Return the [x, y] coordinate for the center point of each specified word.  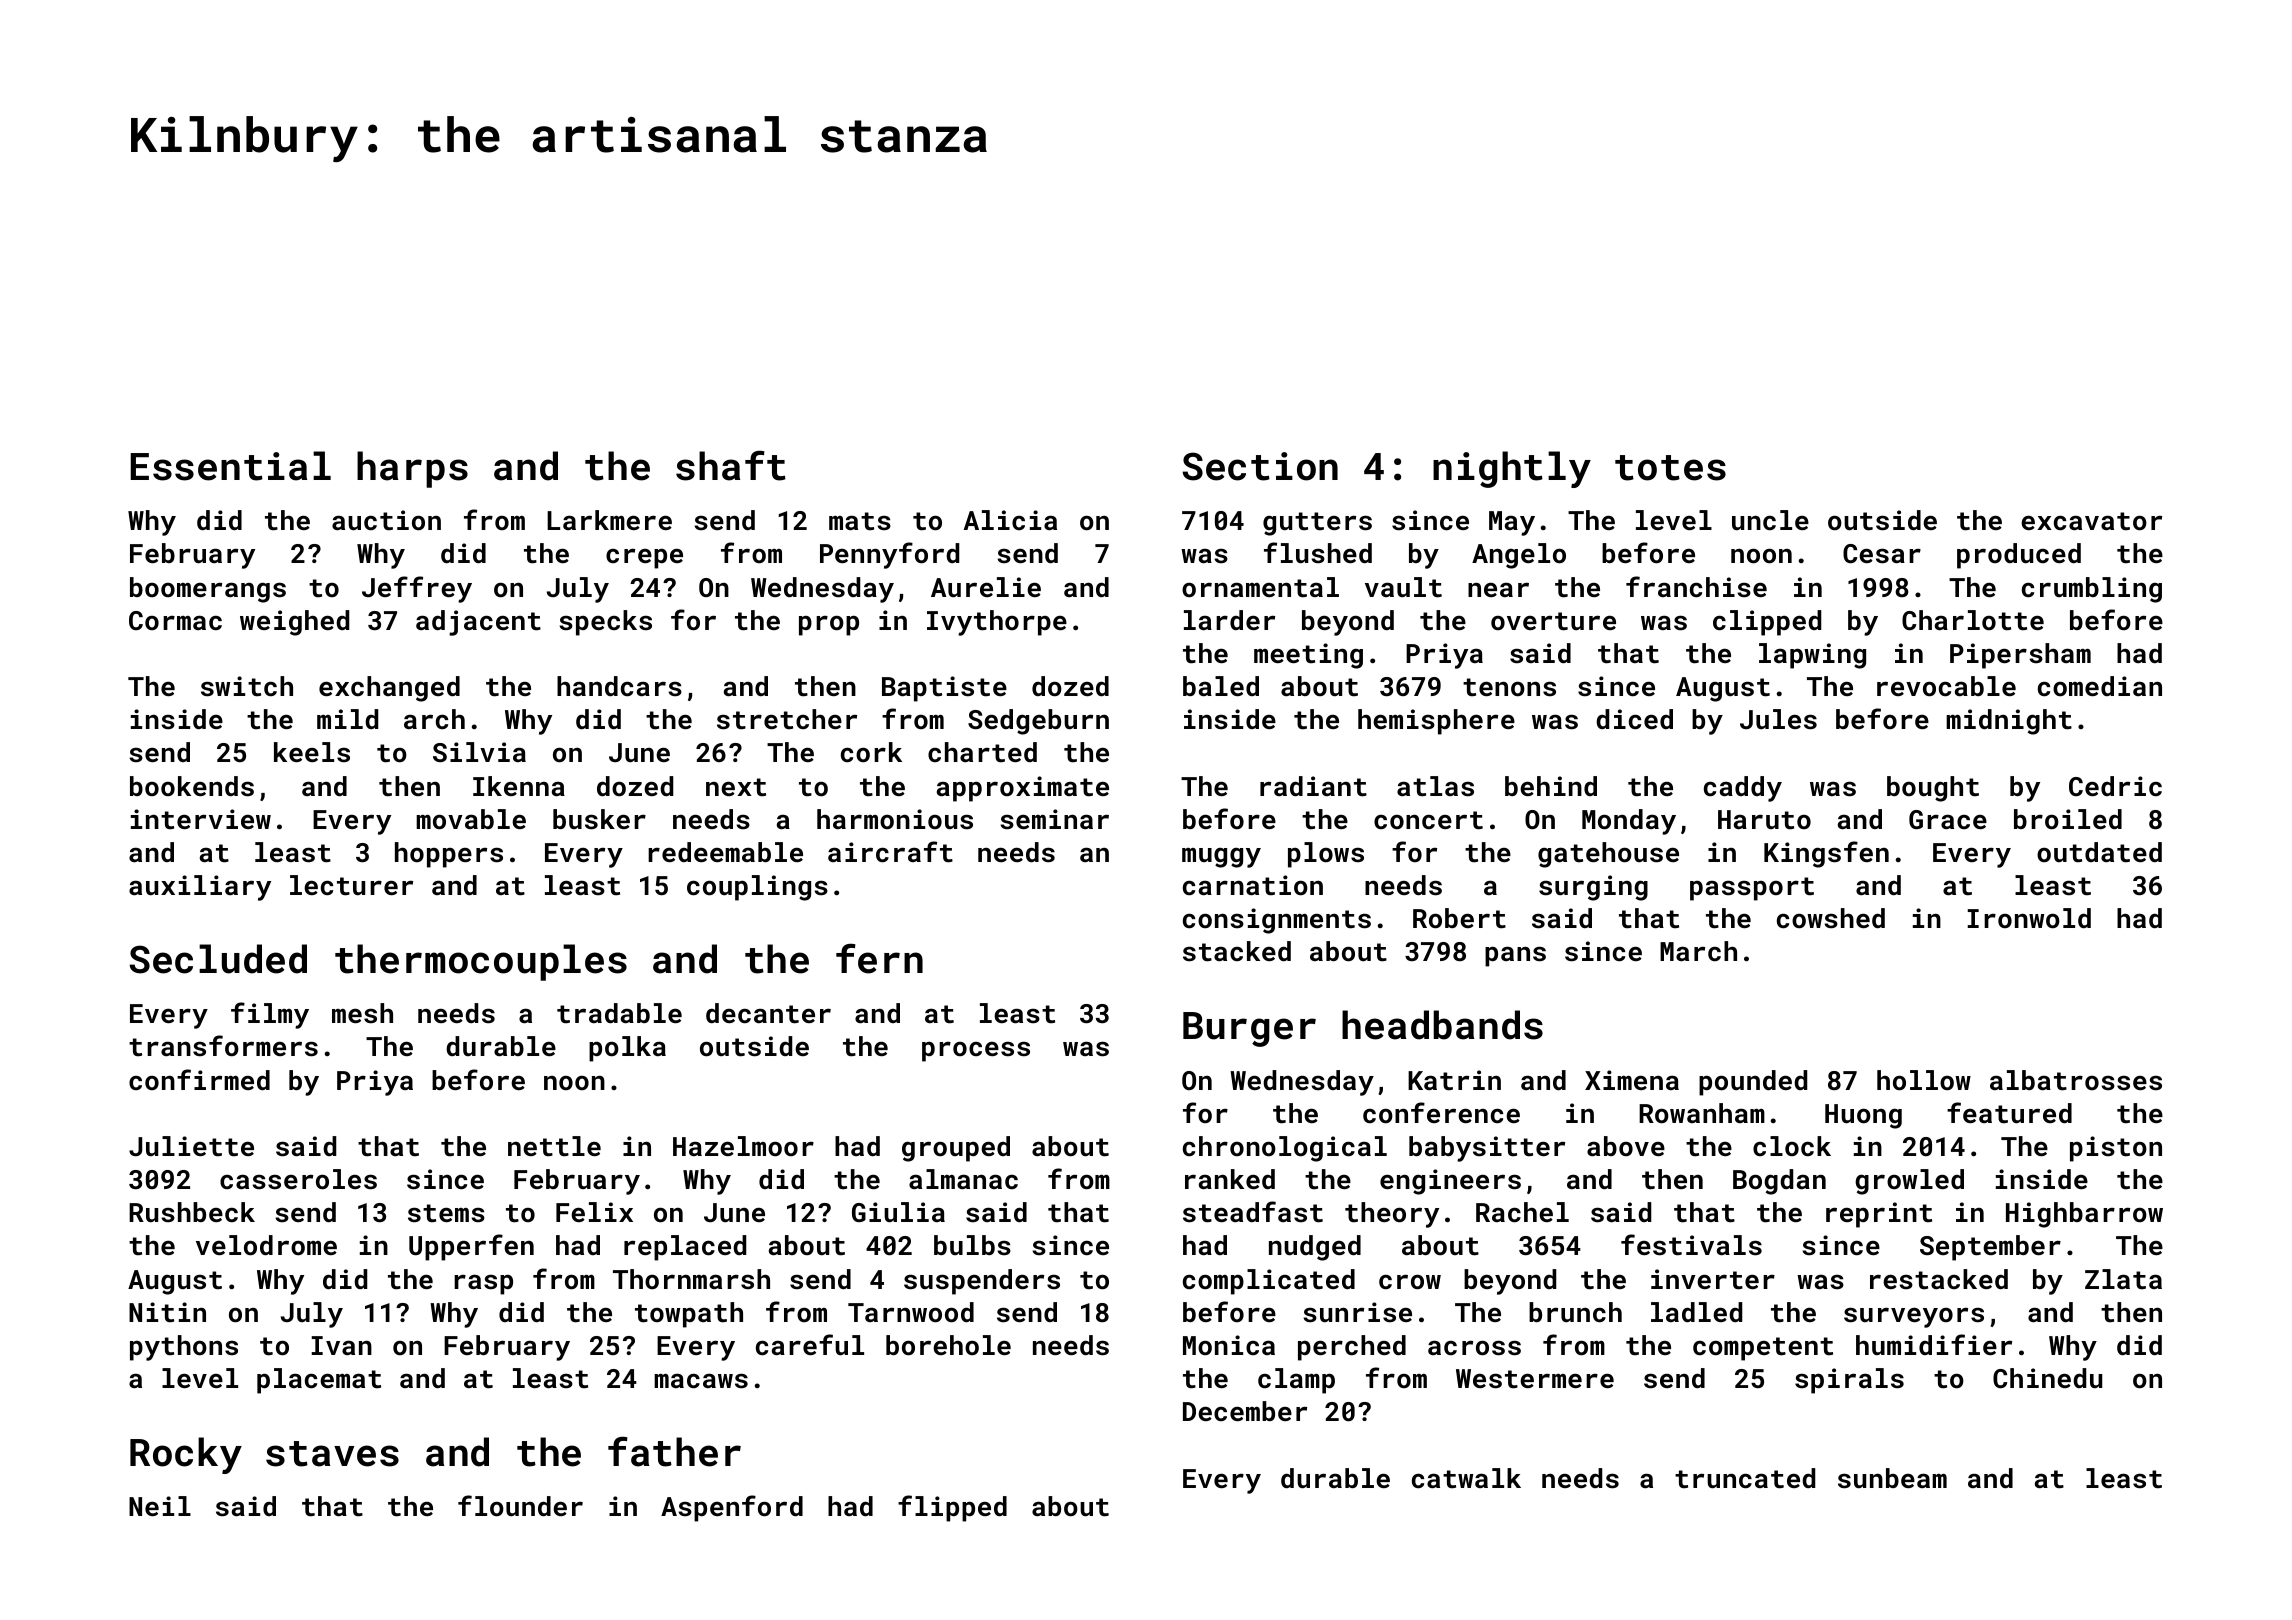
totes [1670, 468]
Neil [160, 1506]
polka [627, 1049]
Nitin [167, 1312]
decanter [768, 1013]
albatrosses [2076, 1080]
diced [1634, 719]
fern [879, 958]
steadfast [1253, 1212]
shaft [731, 465]
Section [1260, 466]
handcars [619, 686]
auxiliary [200, 888]
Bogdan [1779, 1182]
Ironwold [2029, 918]
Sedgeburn [1038, 722]
